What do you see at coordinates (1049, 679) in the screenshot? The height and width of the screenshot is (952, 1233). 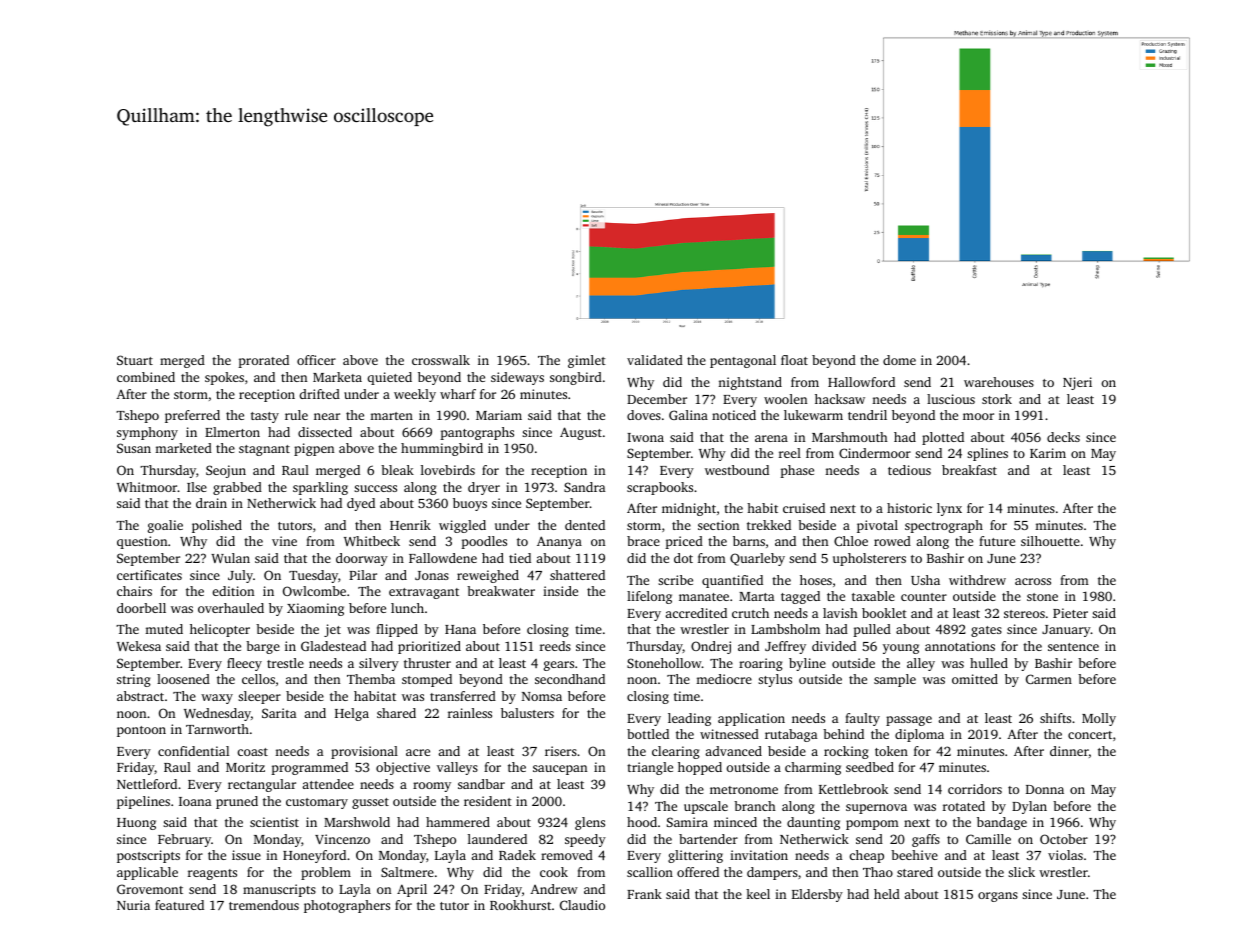 I see `Carmen` at bounding box center [1049, 679].
